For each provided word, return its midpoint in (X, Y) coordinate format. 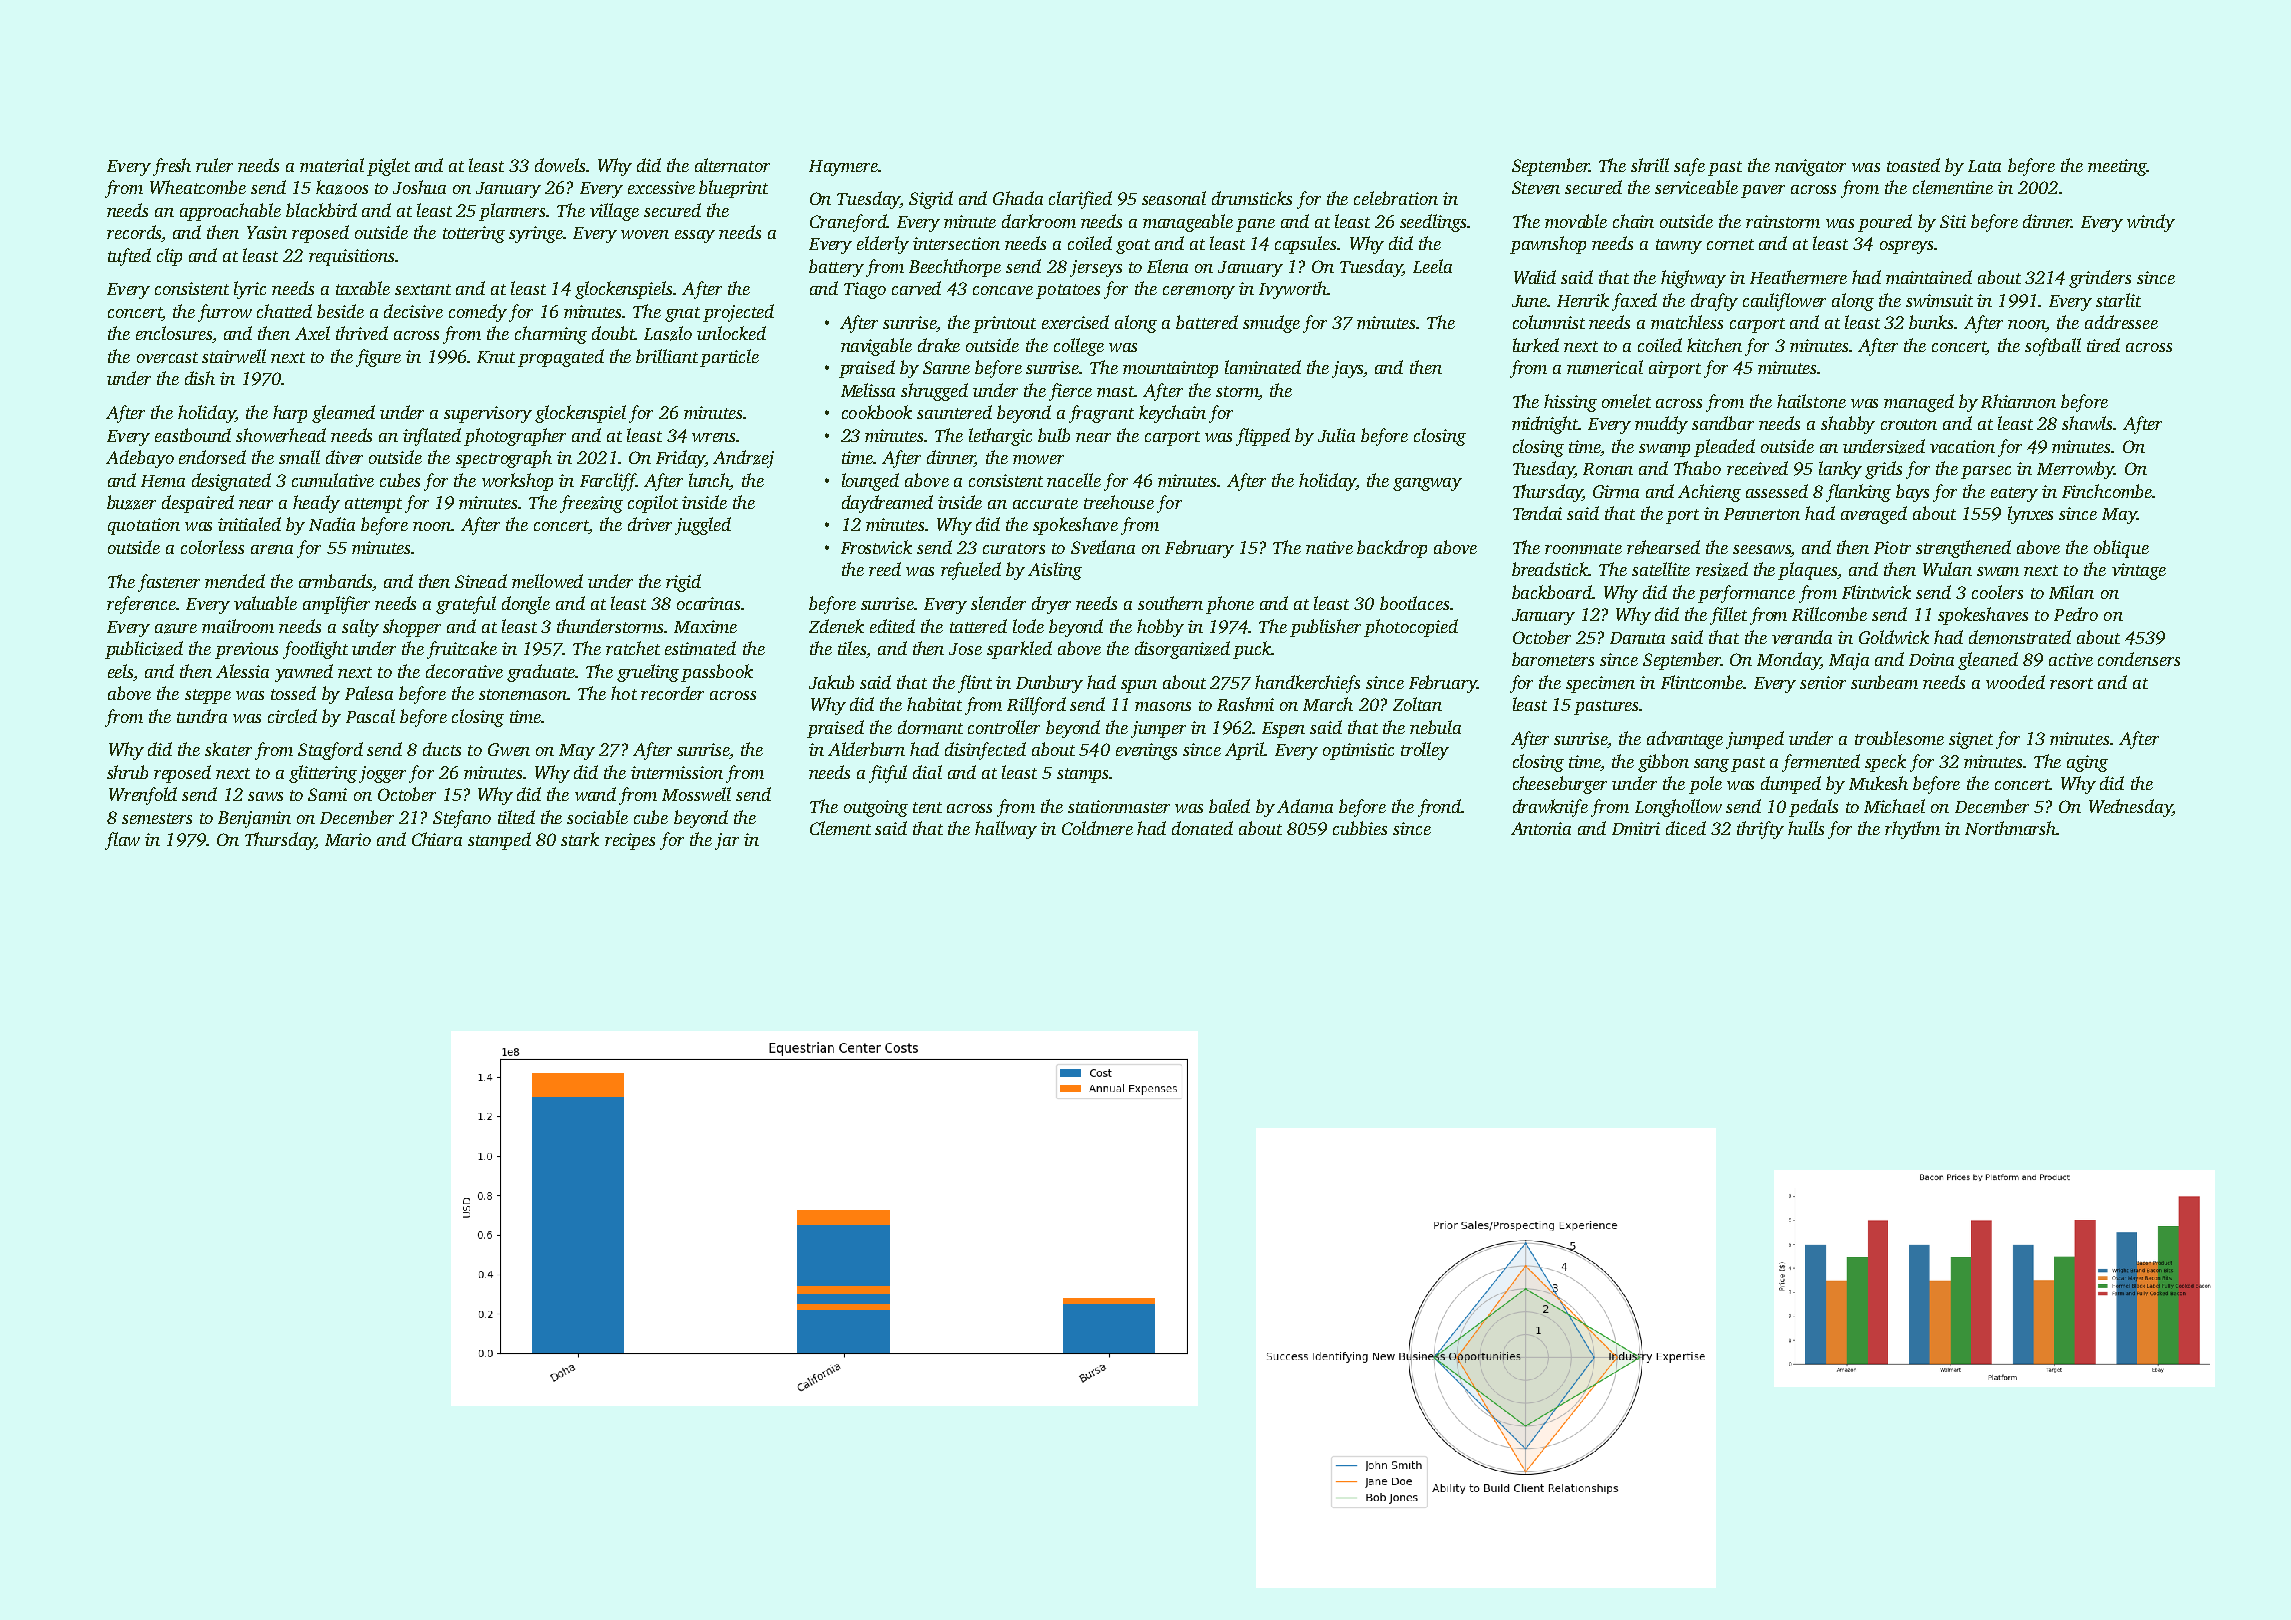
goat (1133, 246)
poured (1885, 223)
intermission (677, 772)
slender (998, 603)
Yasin (267, 232)
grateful (466, 605)
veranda (1802, 637)
